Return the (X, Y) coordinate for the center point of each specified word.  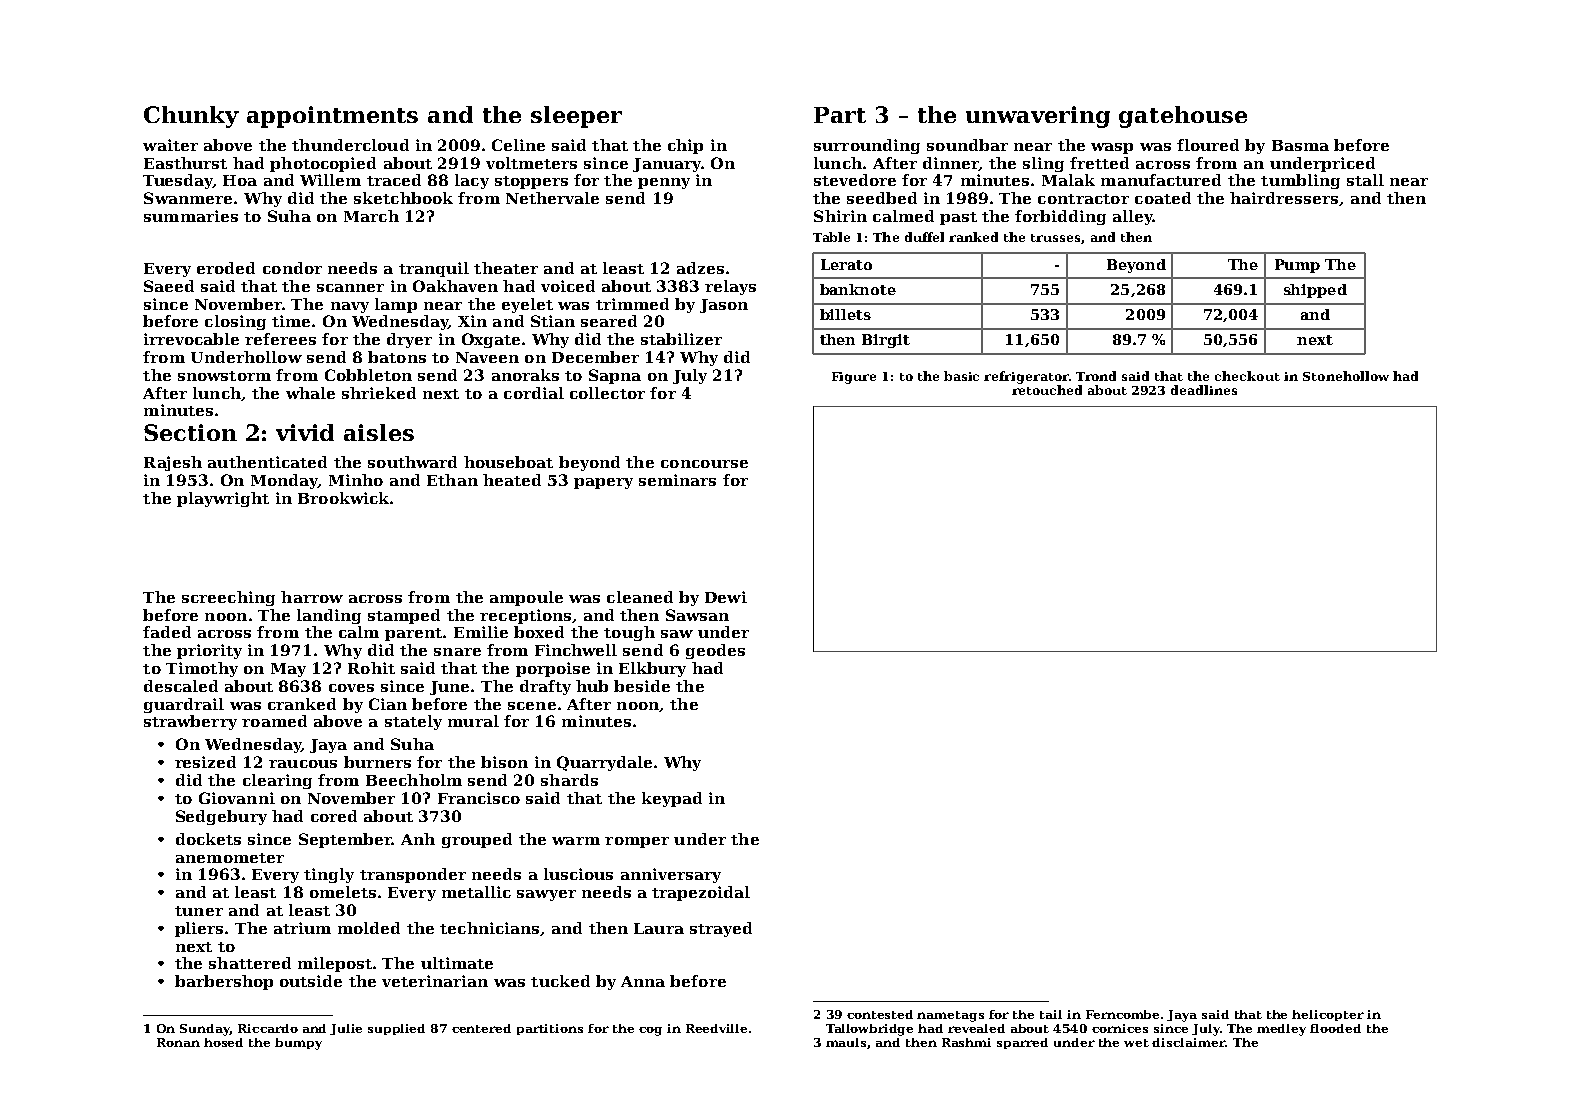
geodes (715, 651)
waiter (170, 145)
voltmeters (531, 163)
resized (205, 762)
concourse (704, 464)
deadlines (1204, 390)
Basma (1300, 145)
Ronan (178, 1042)
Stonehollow (1346, 376)
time (291, 321)
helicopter (1328, 1015)
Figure (854, 378)
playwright (223, 499)
